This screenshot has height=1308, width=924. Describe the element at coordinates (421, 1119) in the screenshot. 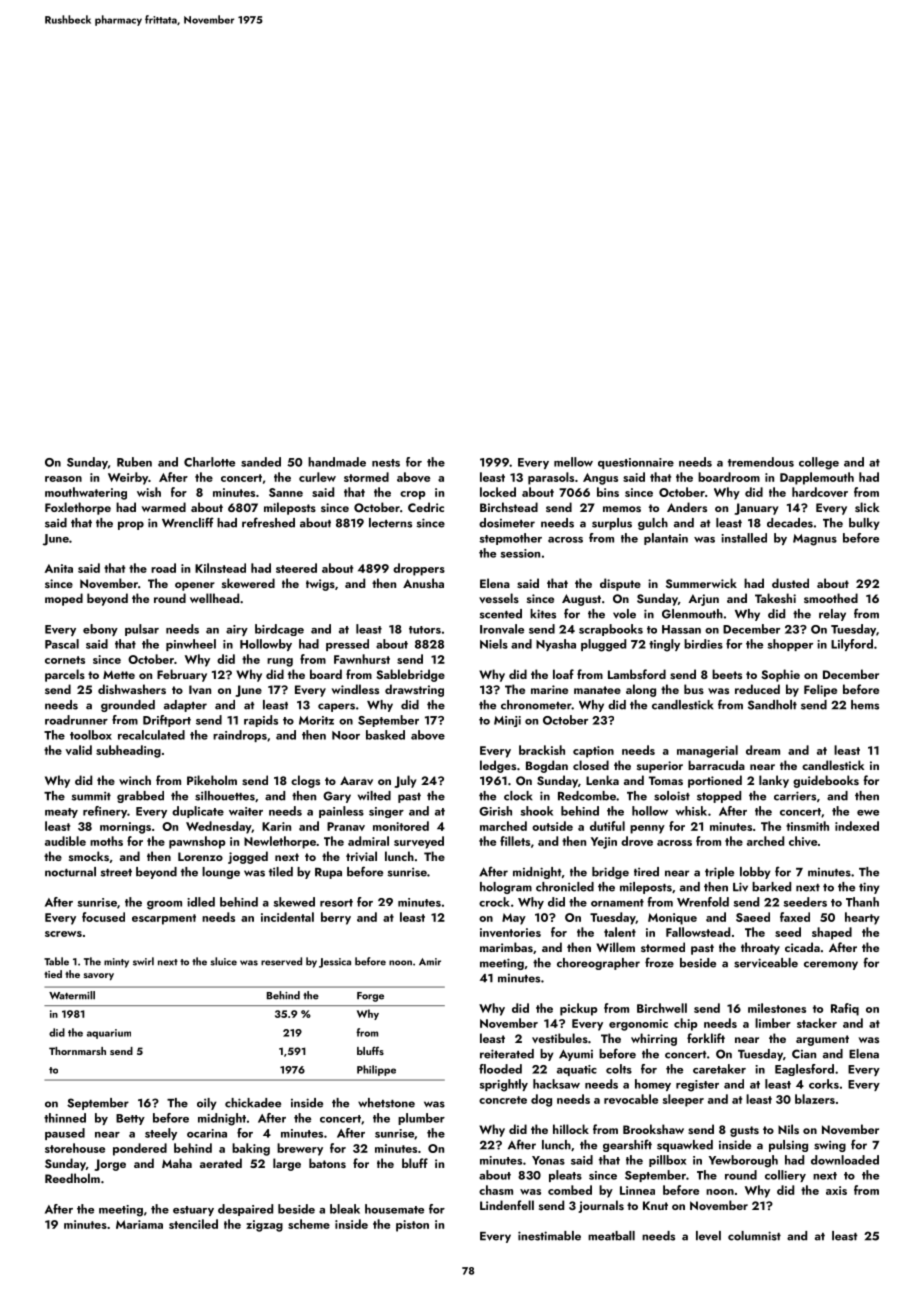

I see `plumber` at that location.
